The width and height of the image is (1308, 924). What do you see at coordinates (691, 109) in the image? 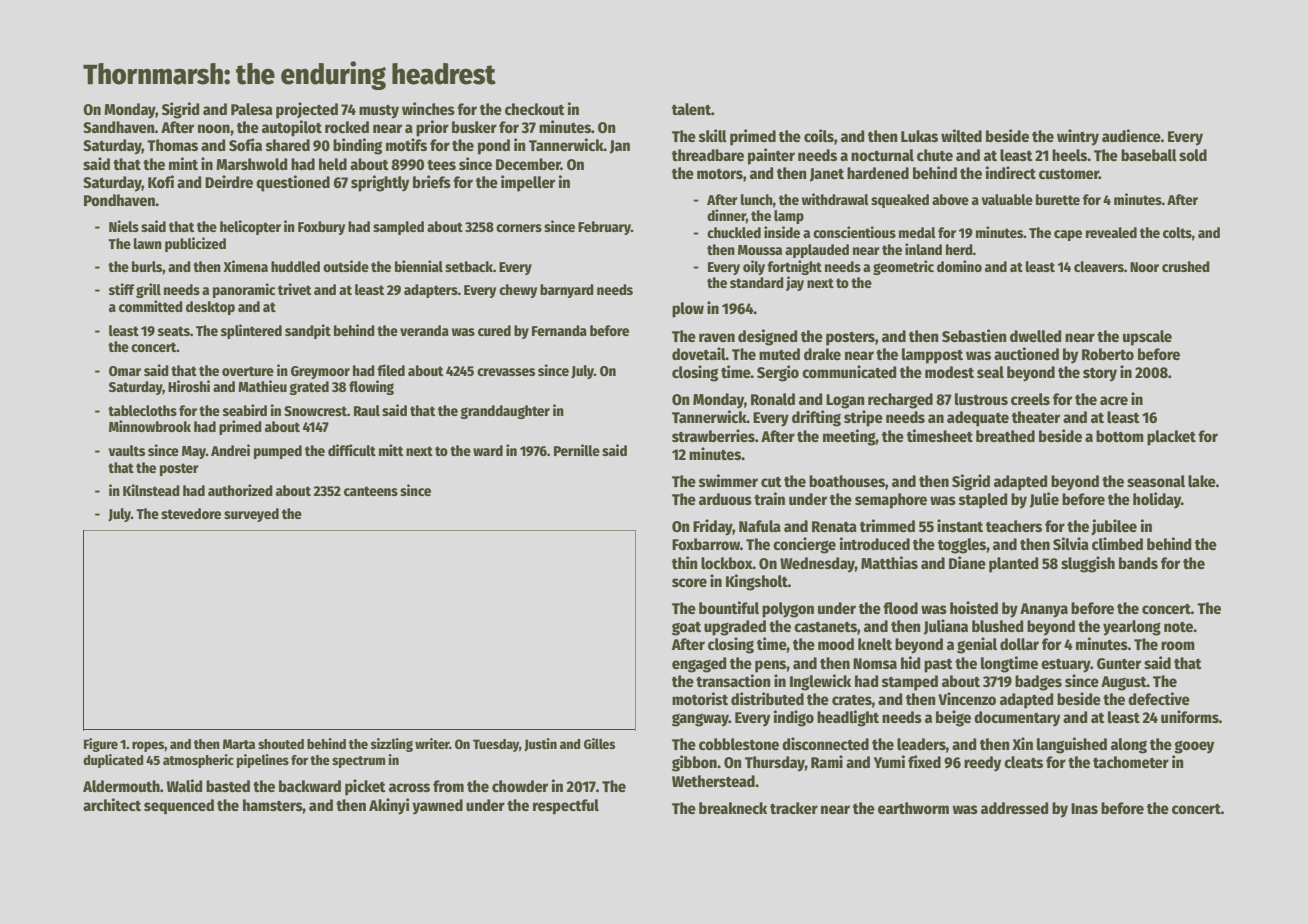
I see `talent` at bounding box center [691, 109].
